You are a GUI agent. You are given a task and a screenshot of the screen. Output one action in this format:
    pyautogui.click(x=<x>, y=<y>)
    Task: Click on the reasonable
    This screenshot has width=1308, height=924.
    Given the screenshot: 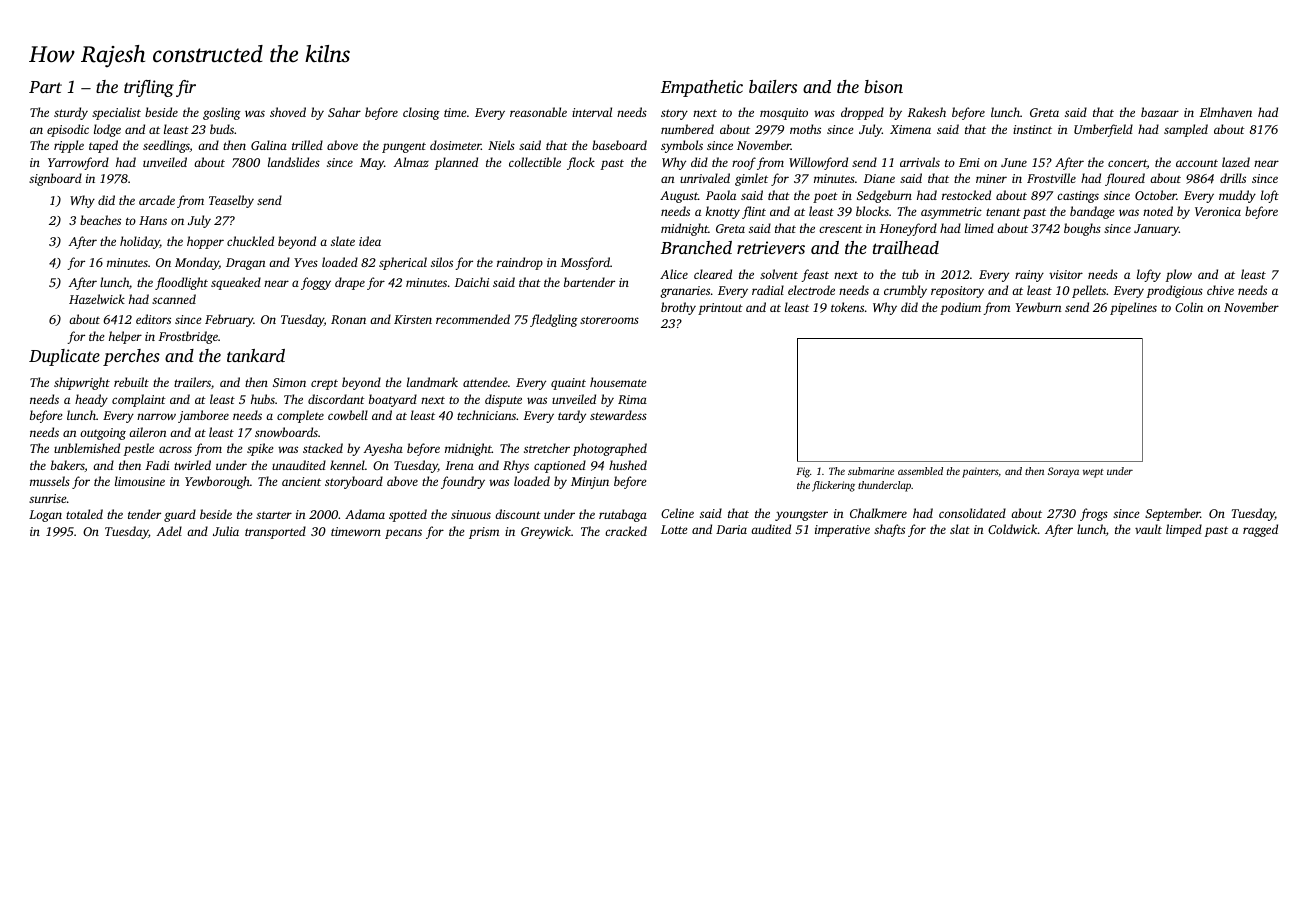 What is the action you would take?
    pyautogui.click(x=538, y=112)
